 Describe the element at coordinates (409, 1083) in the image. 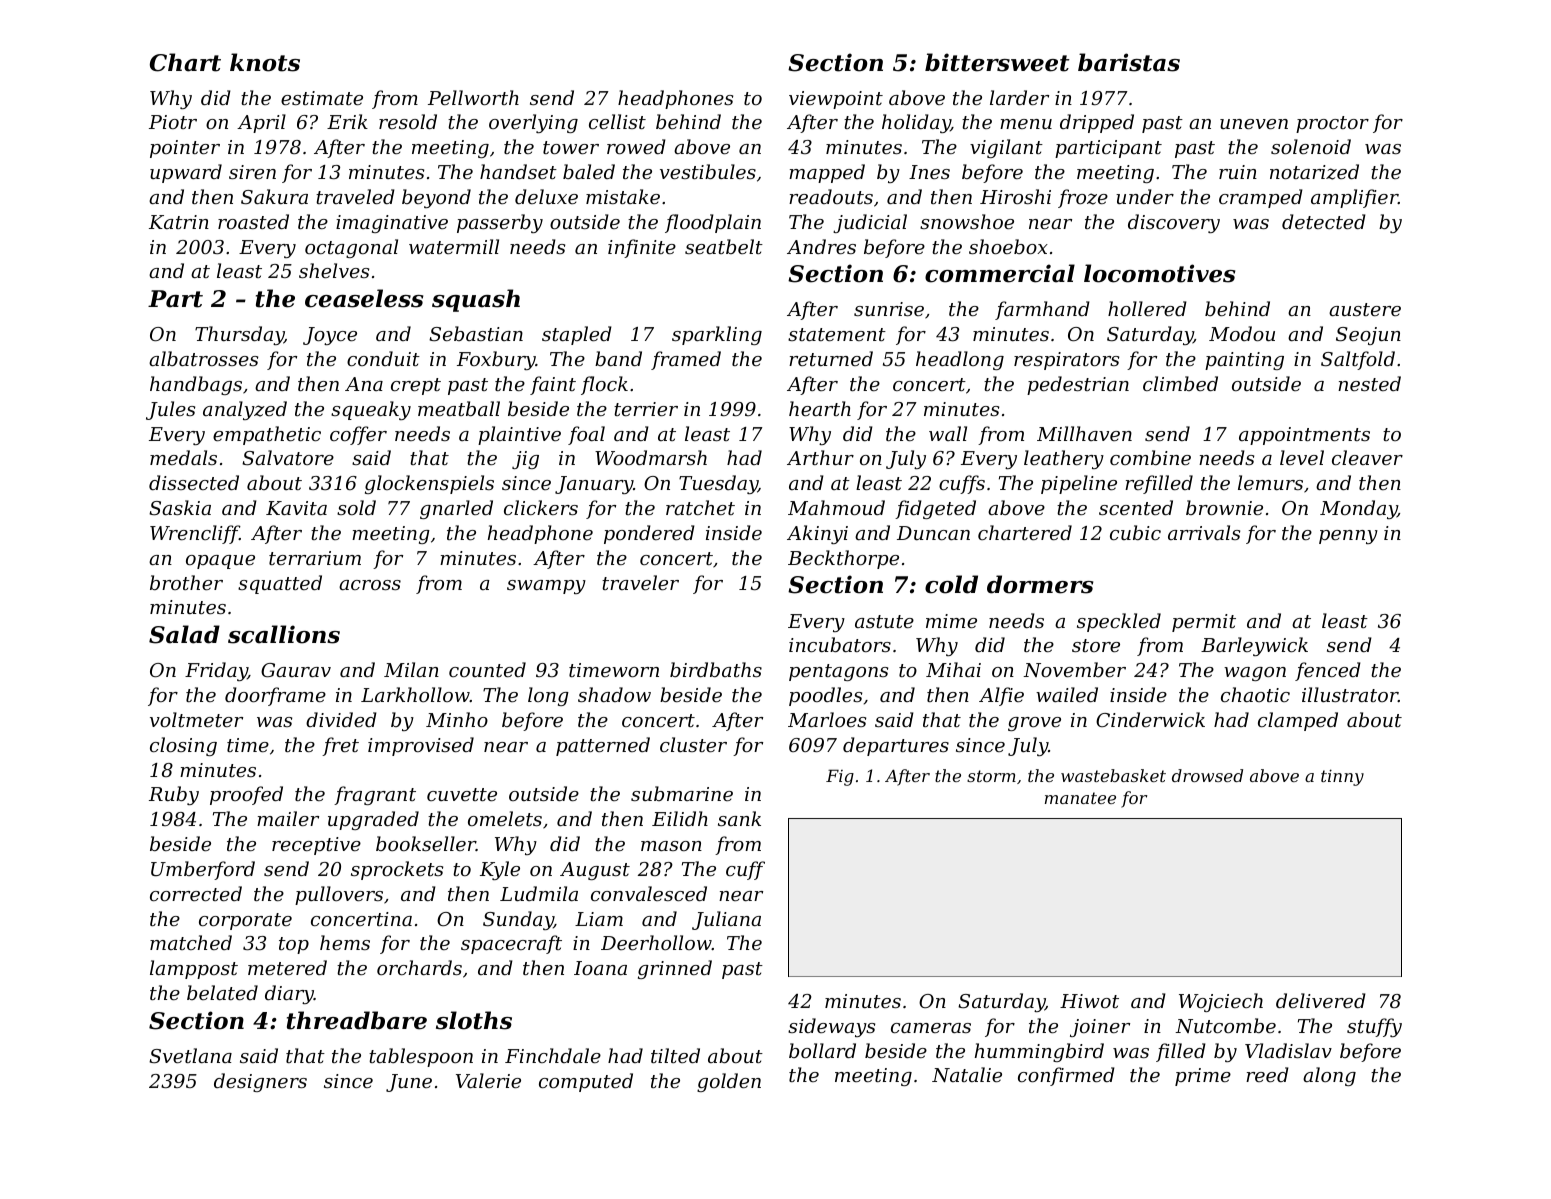

I see `June` at that location.
